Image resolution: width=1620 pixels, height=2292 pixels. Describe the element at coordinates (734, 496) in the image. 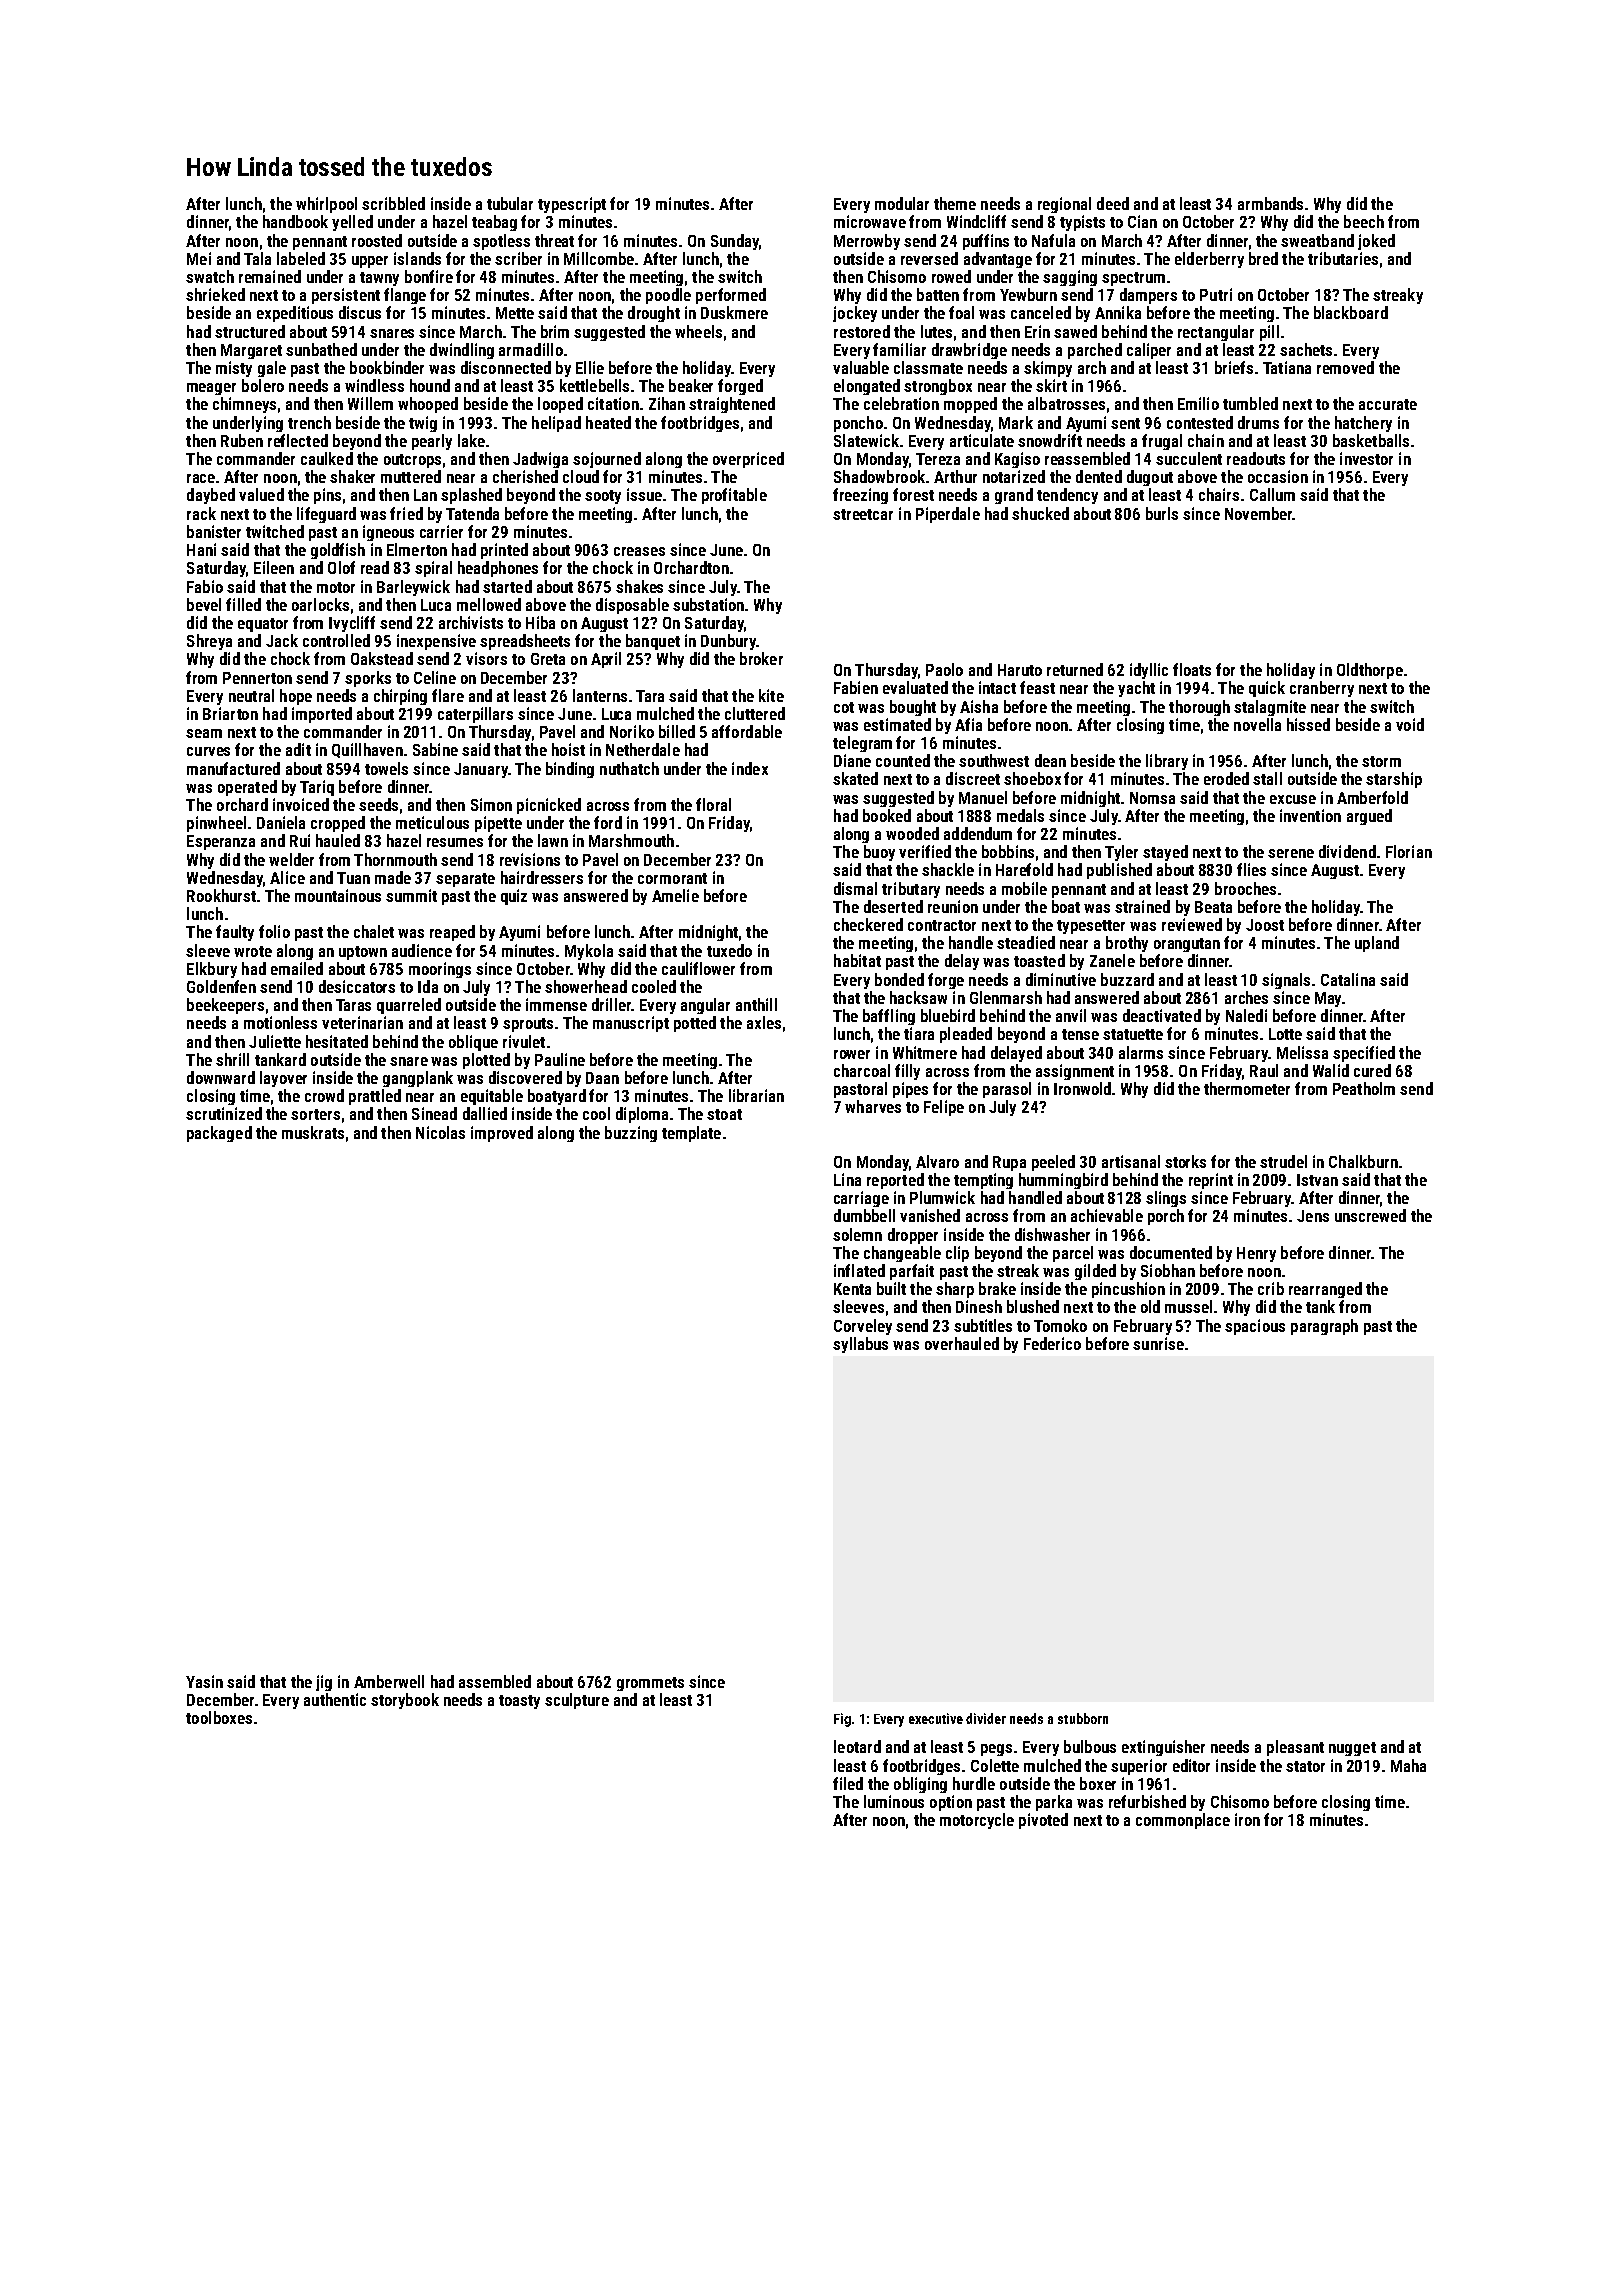

I see `profitable` at that location.
